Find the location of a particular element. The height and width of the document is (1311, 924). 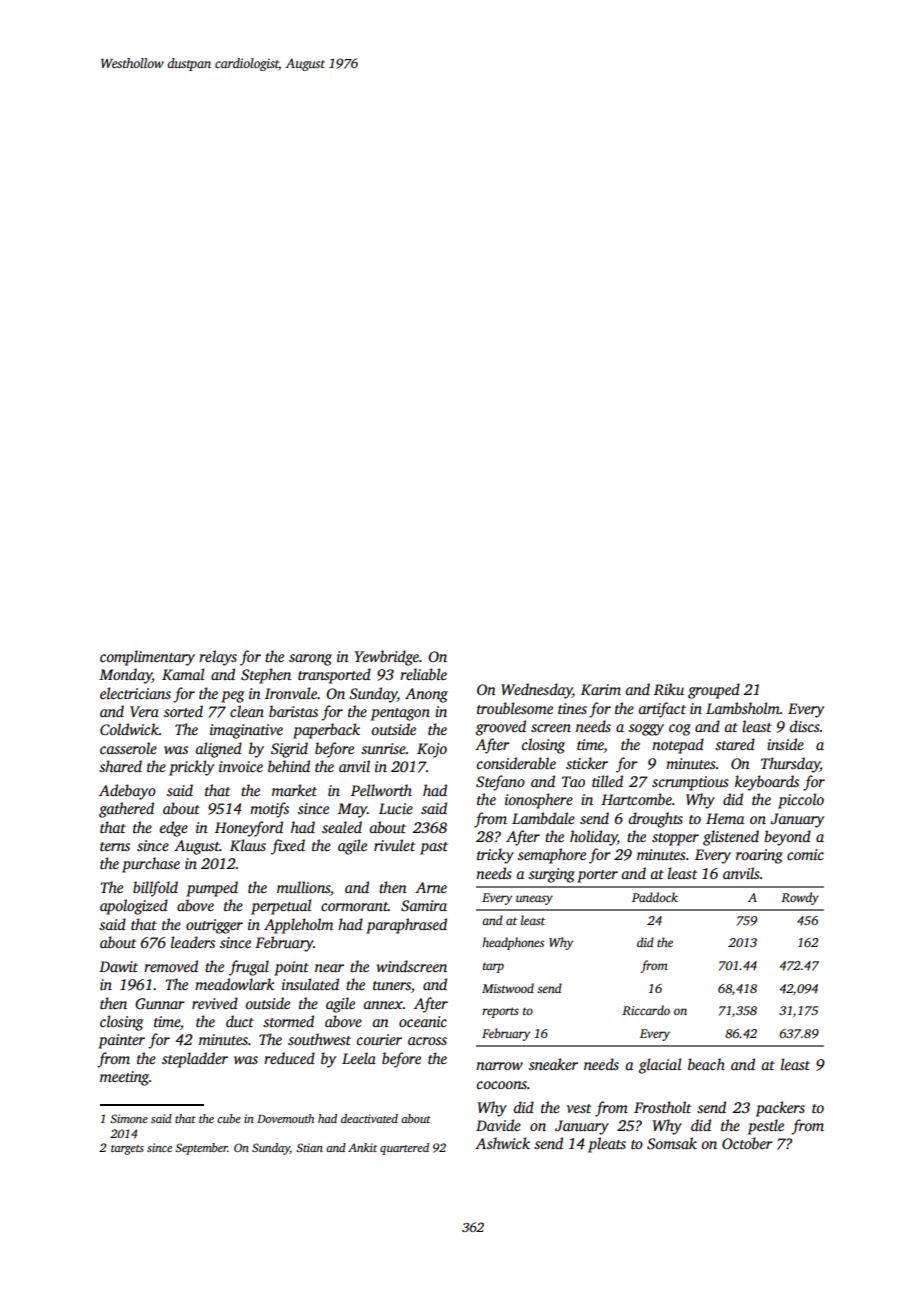

across is located at coordinates (427, 1041).
